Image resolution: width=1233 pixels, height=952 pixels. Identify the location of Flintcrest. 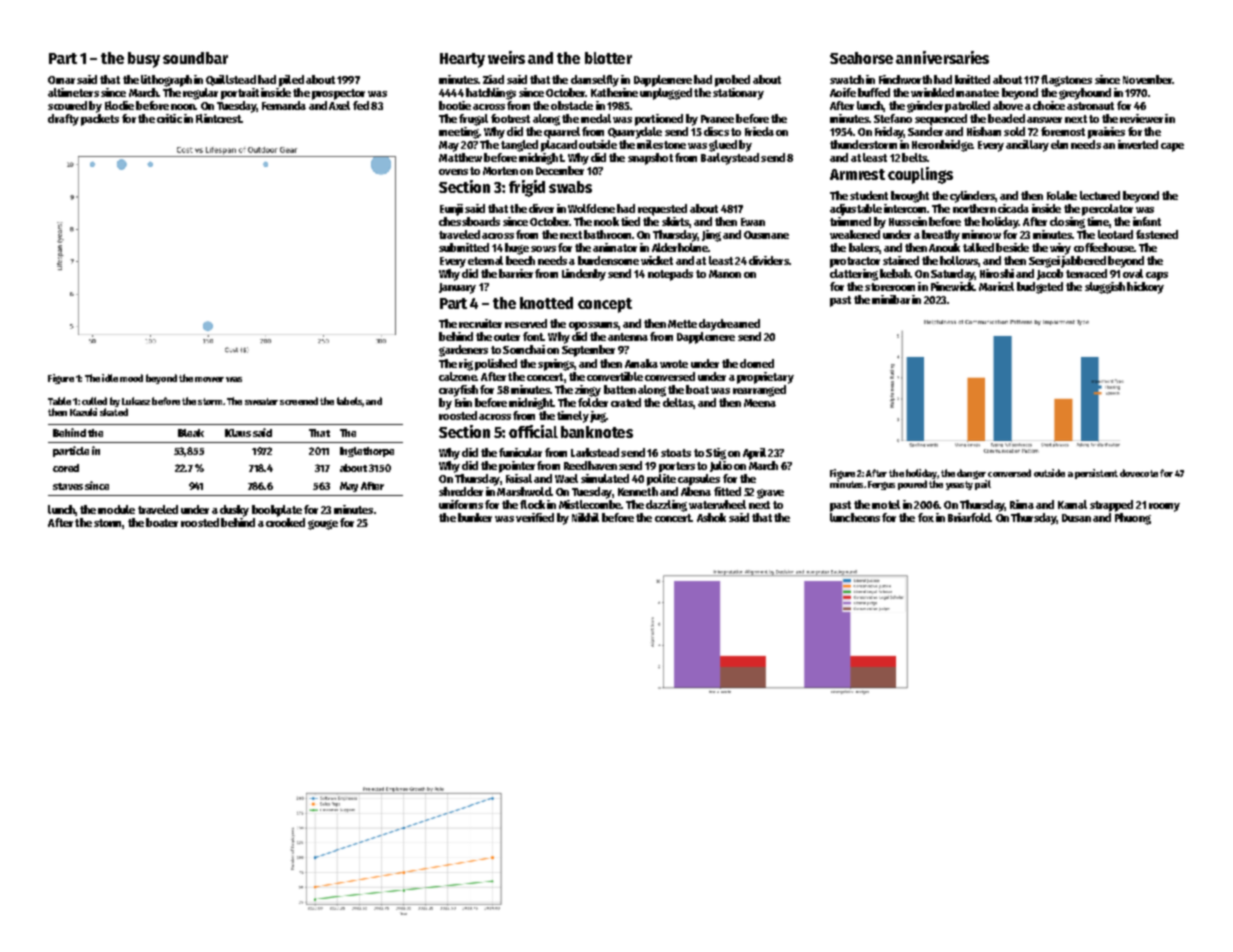
(218, 118).
